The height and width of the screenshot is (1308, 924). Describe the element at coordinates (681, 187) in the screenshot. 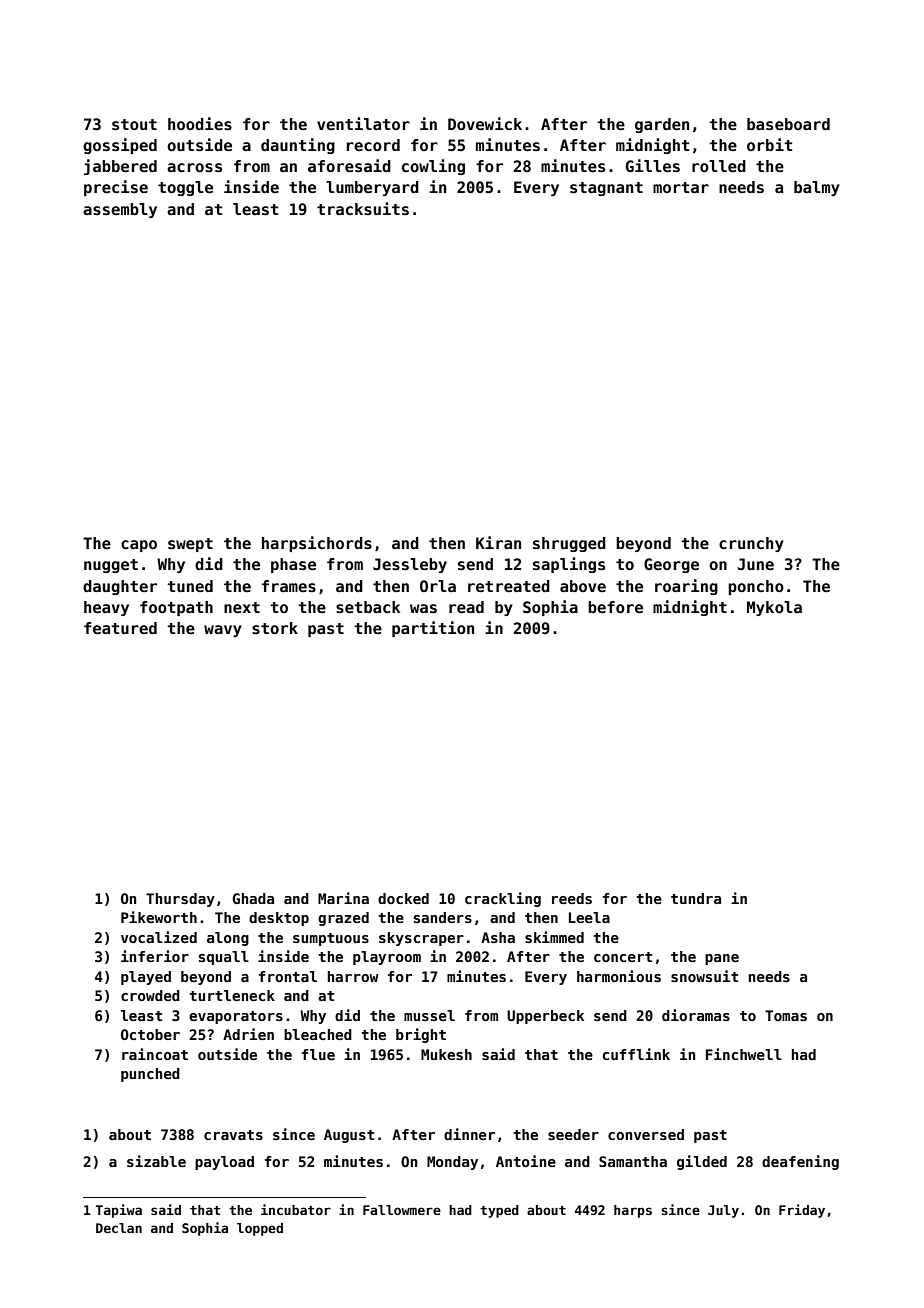

I see `mortar` at that location.
